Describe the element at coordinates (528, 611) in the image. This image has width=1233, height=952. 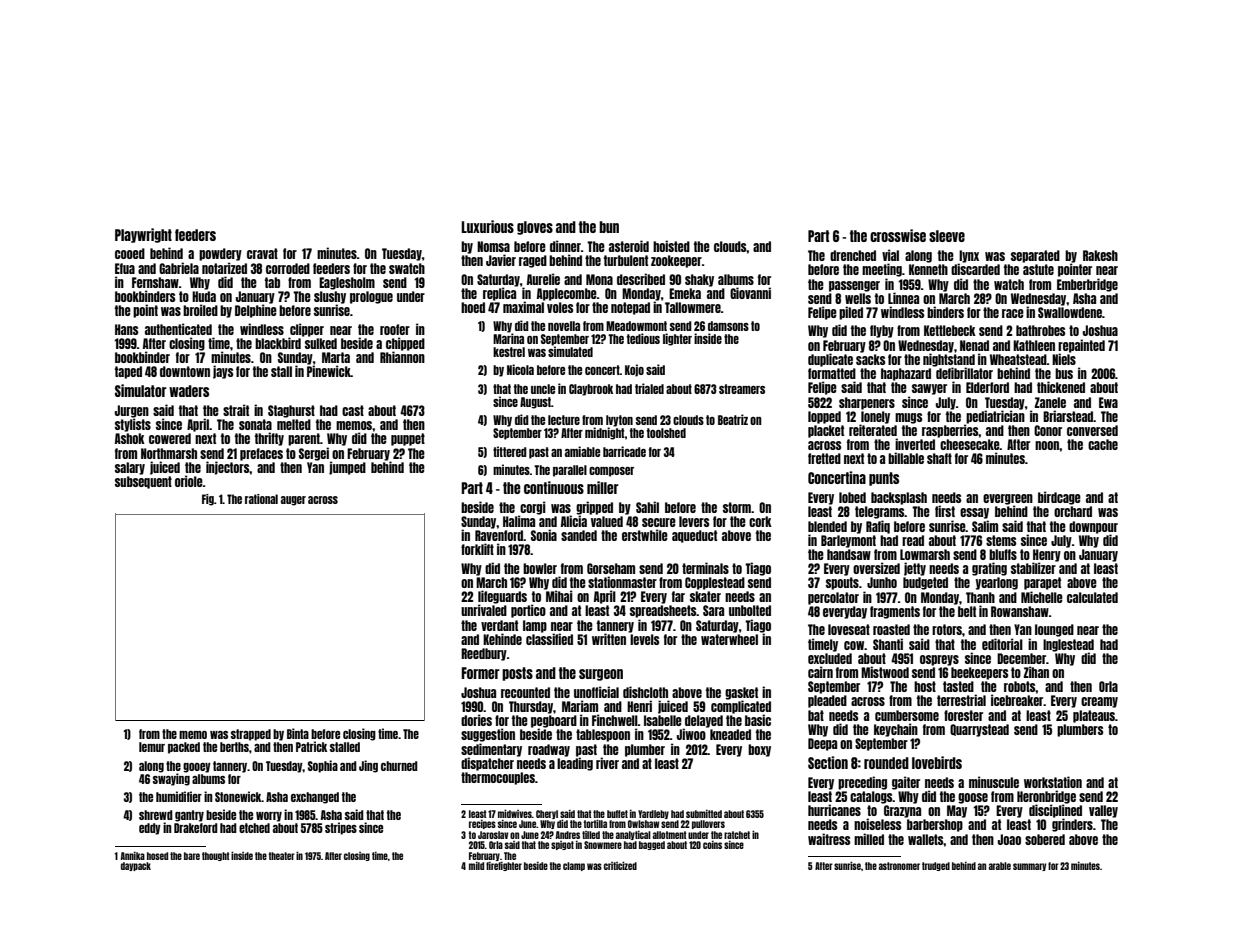
I see `portico` at that location.
